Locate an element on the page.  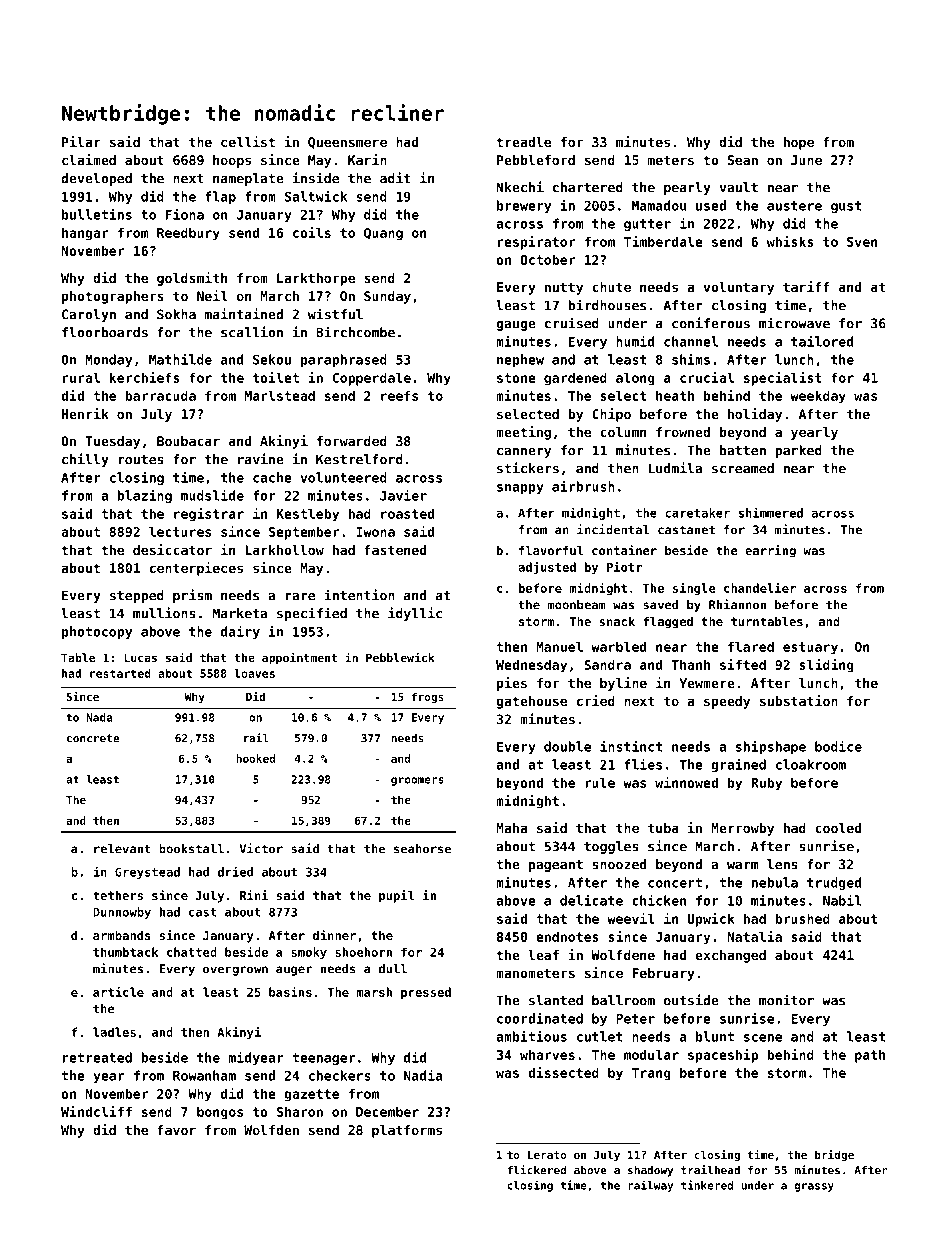
tinkered is located at coordinates (707, 1185).
